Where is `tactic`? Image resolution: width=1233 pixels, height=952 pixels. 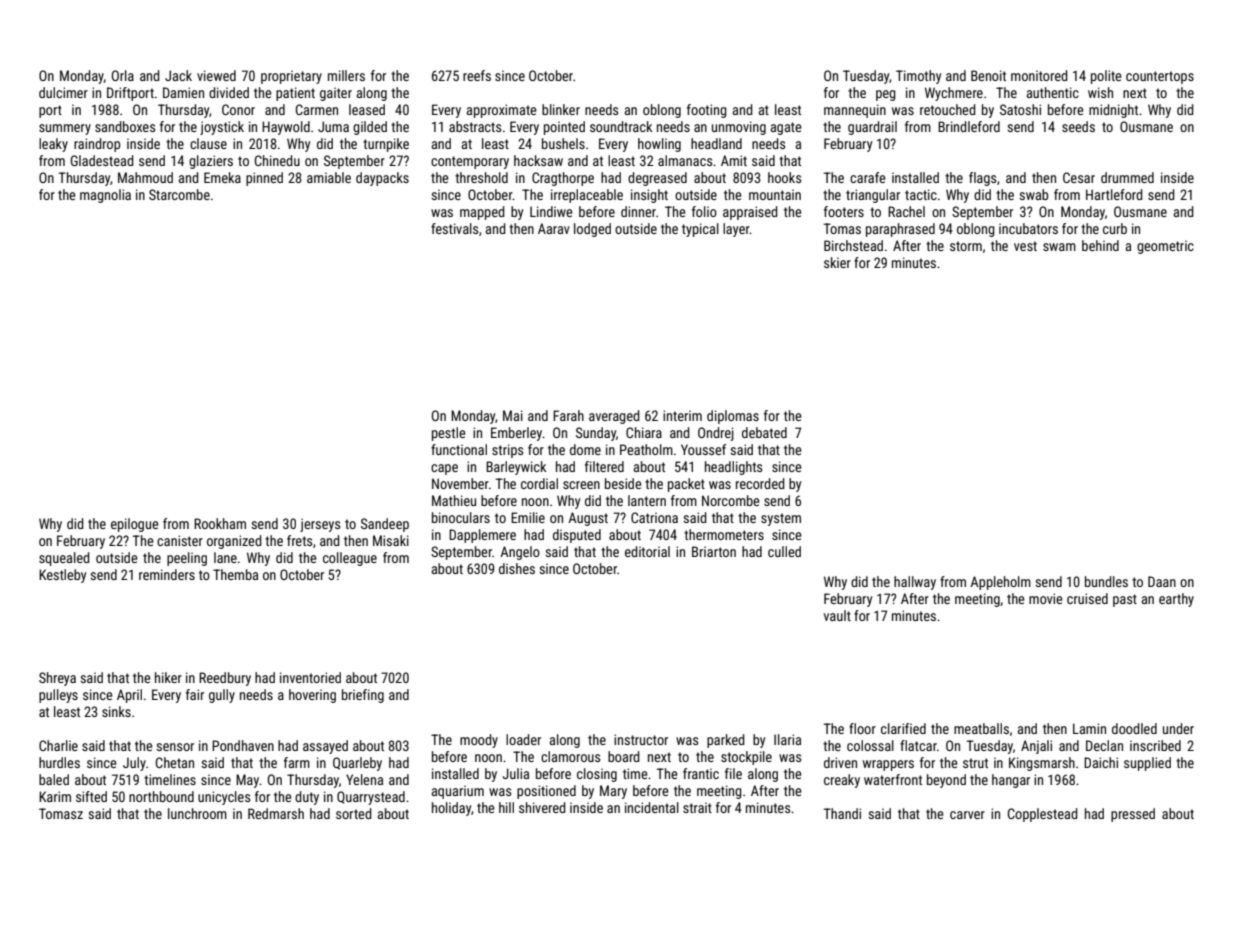 tactic is located at coordinates (921, 194).
